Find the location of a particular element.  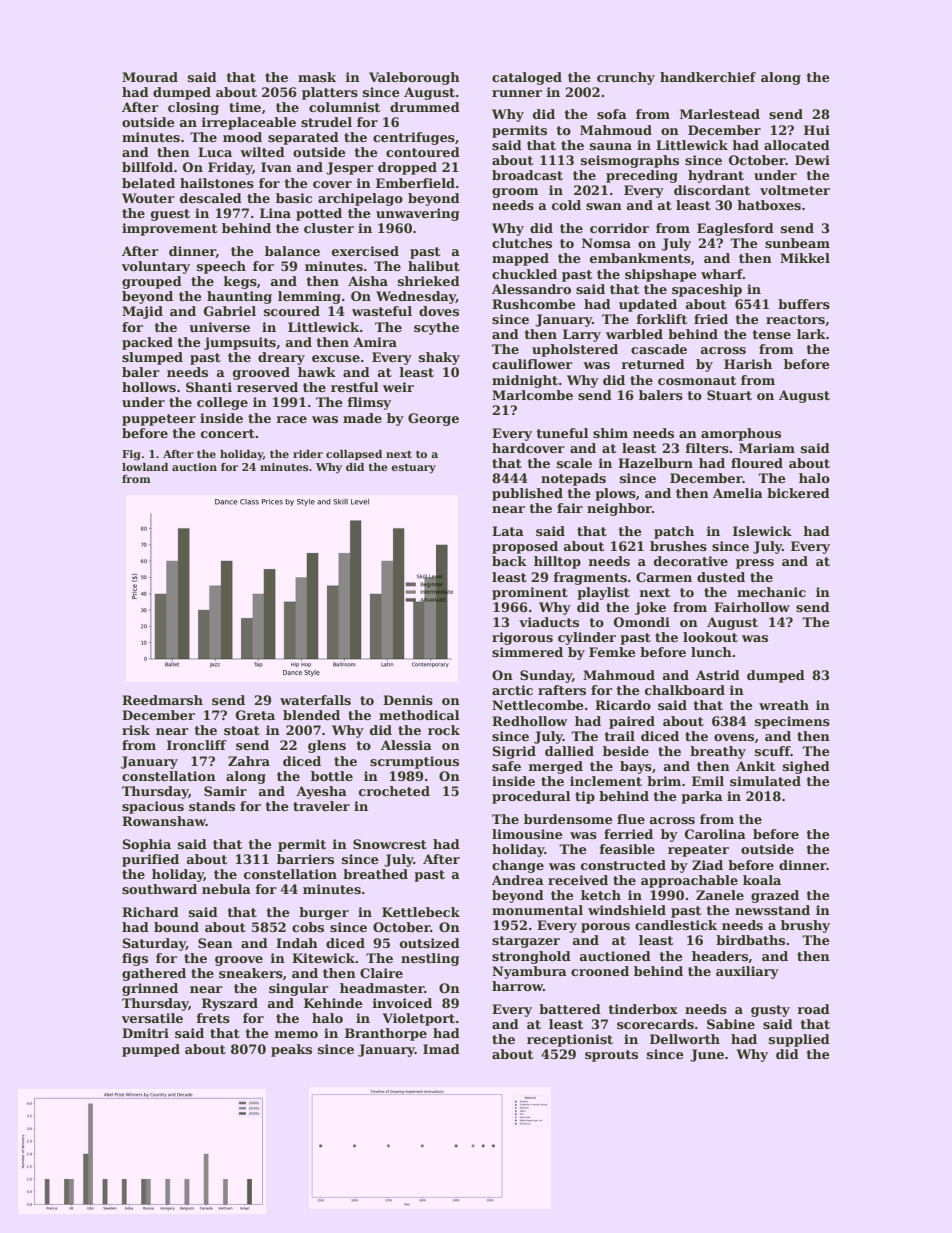

lowland is located at coordinates (145, 467).
